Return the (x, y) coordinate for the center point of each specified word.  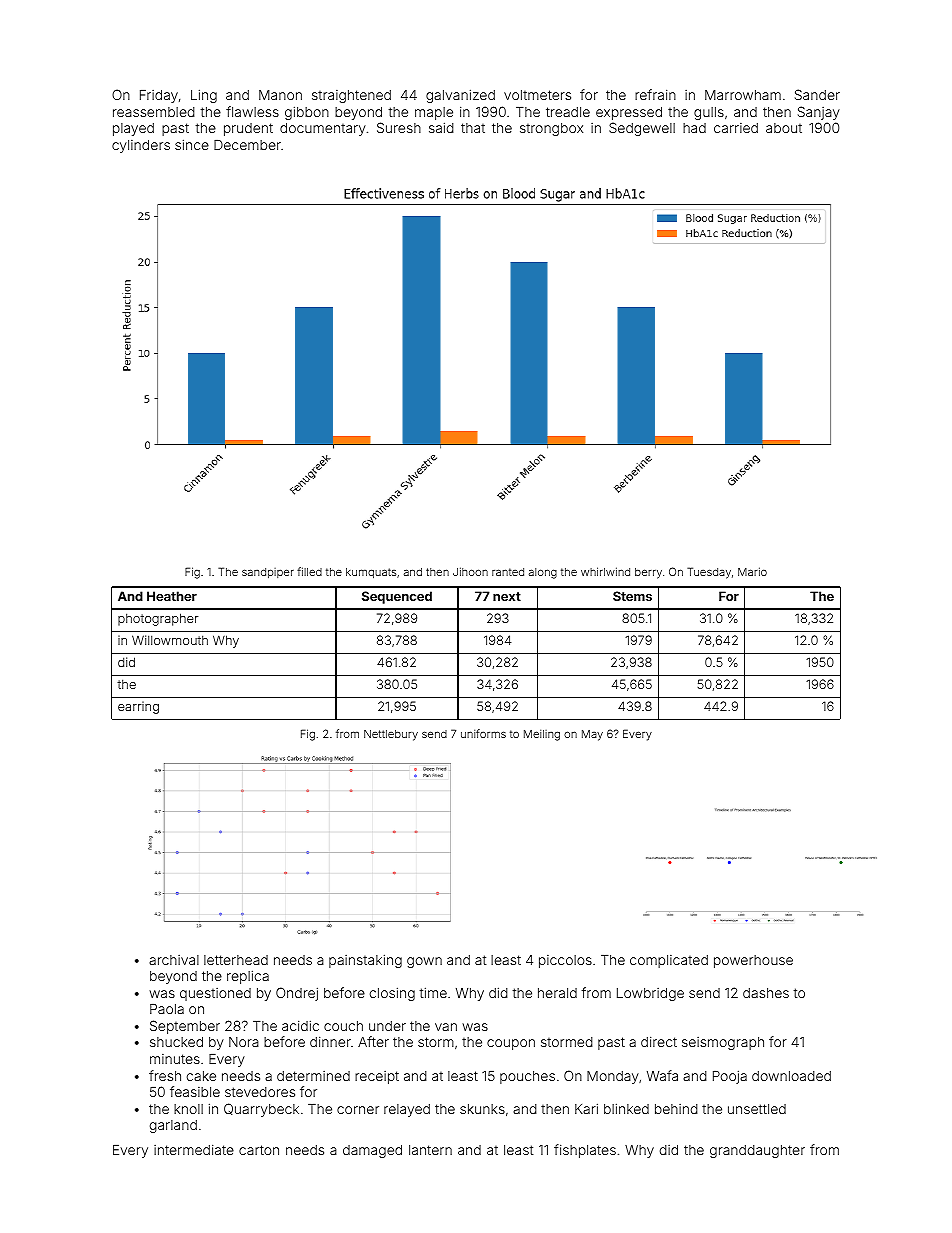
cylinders (141, 146)
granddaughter (757, 1151)
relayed (407, 1110)
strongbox (551, 129)
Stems (632, 596)
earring (138, 707)
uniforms (483, 733)
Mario (752, 571)
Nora (244, 1042)
